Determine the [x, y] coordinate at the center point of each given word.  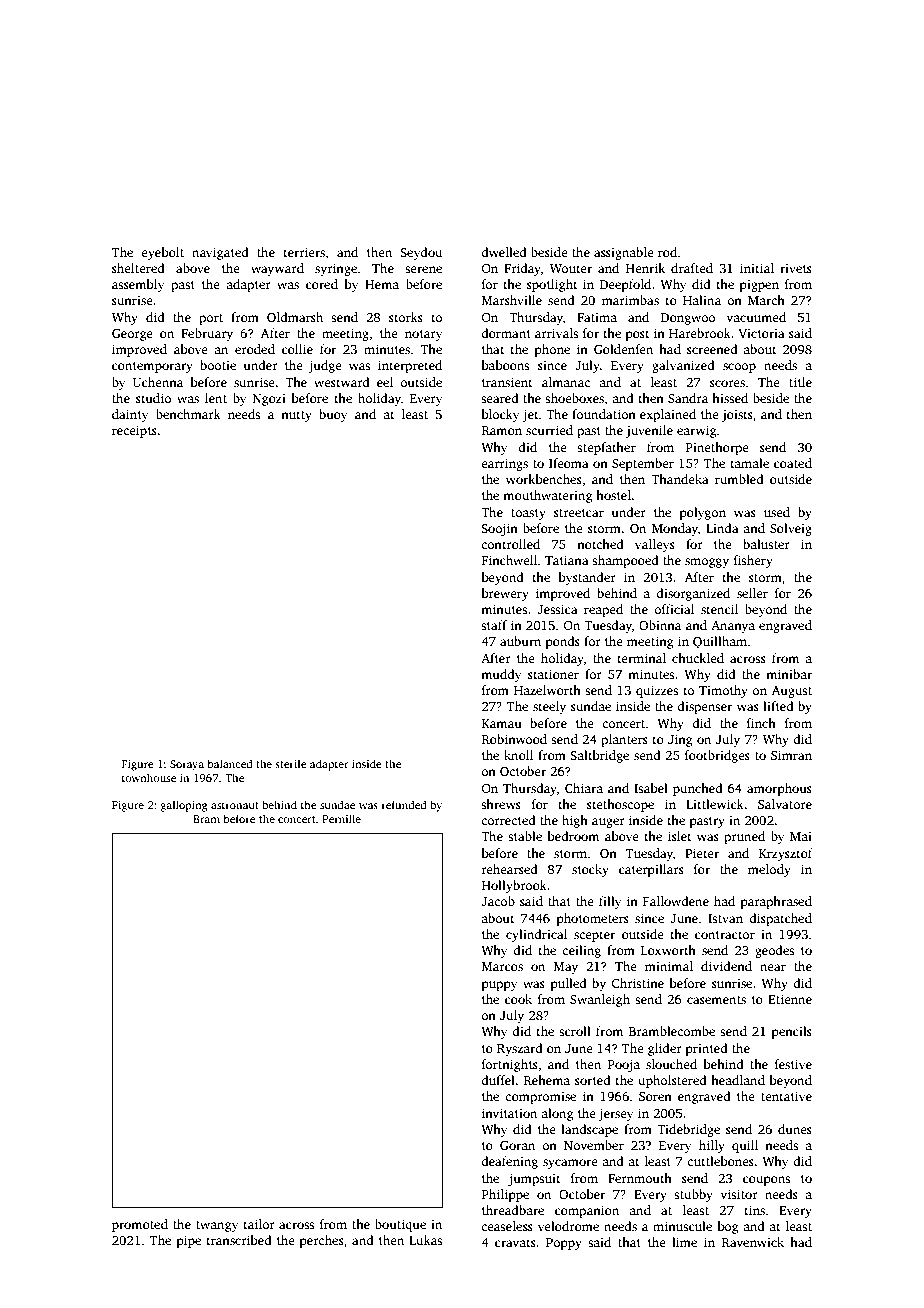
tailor [259, 1224]
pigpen [759, 285]
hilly [712, 1146]
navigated [220, 253]
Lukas [425, 1240]
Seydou [421, 253]
